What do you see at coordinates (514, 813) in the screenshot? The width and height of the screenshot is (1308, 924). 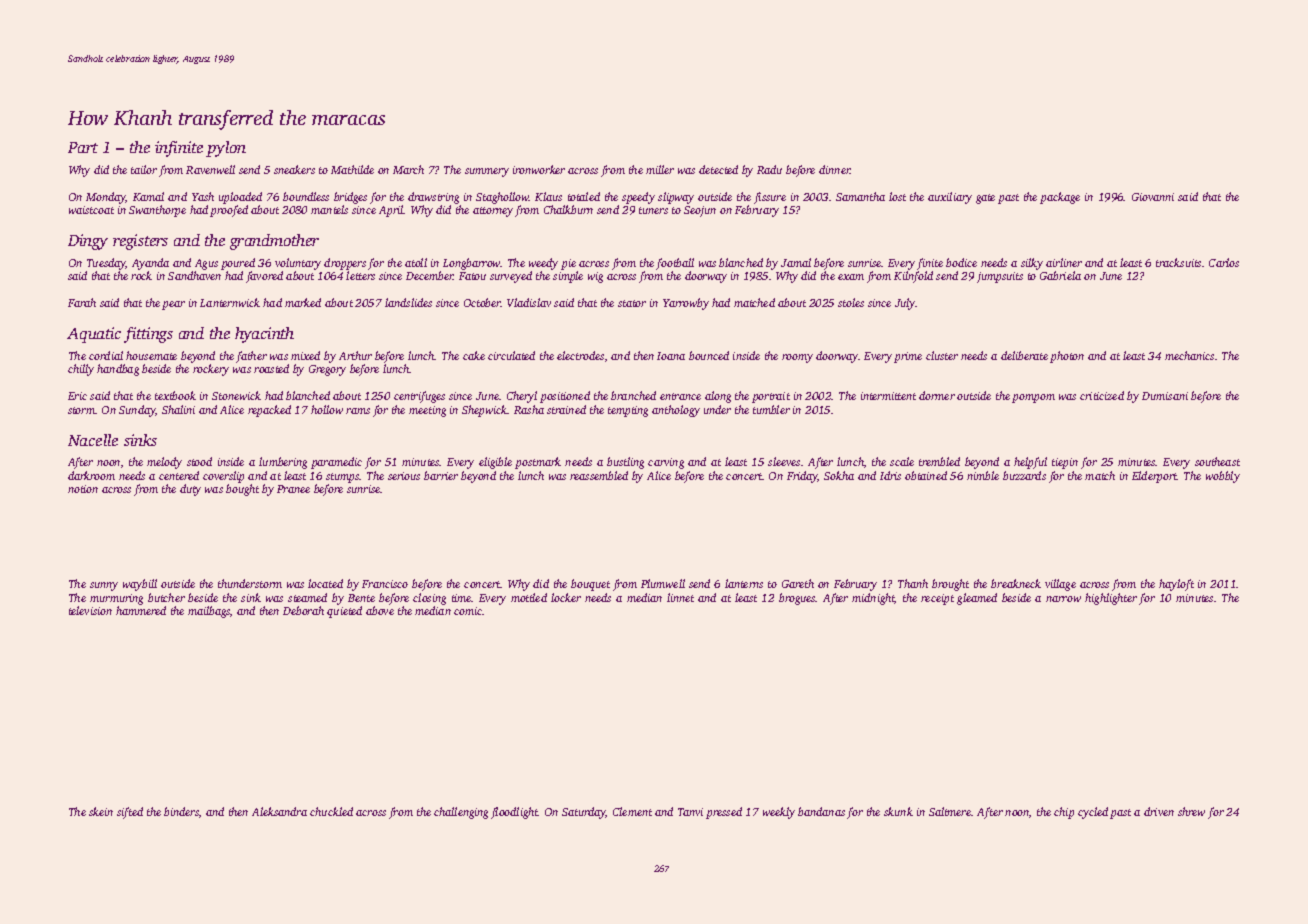 I see `floodlight` at bounding box center [514, 813].
